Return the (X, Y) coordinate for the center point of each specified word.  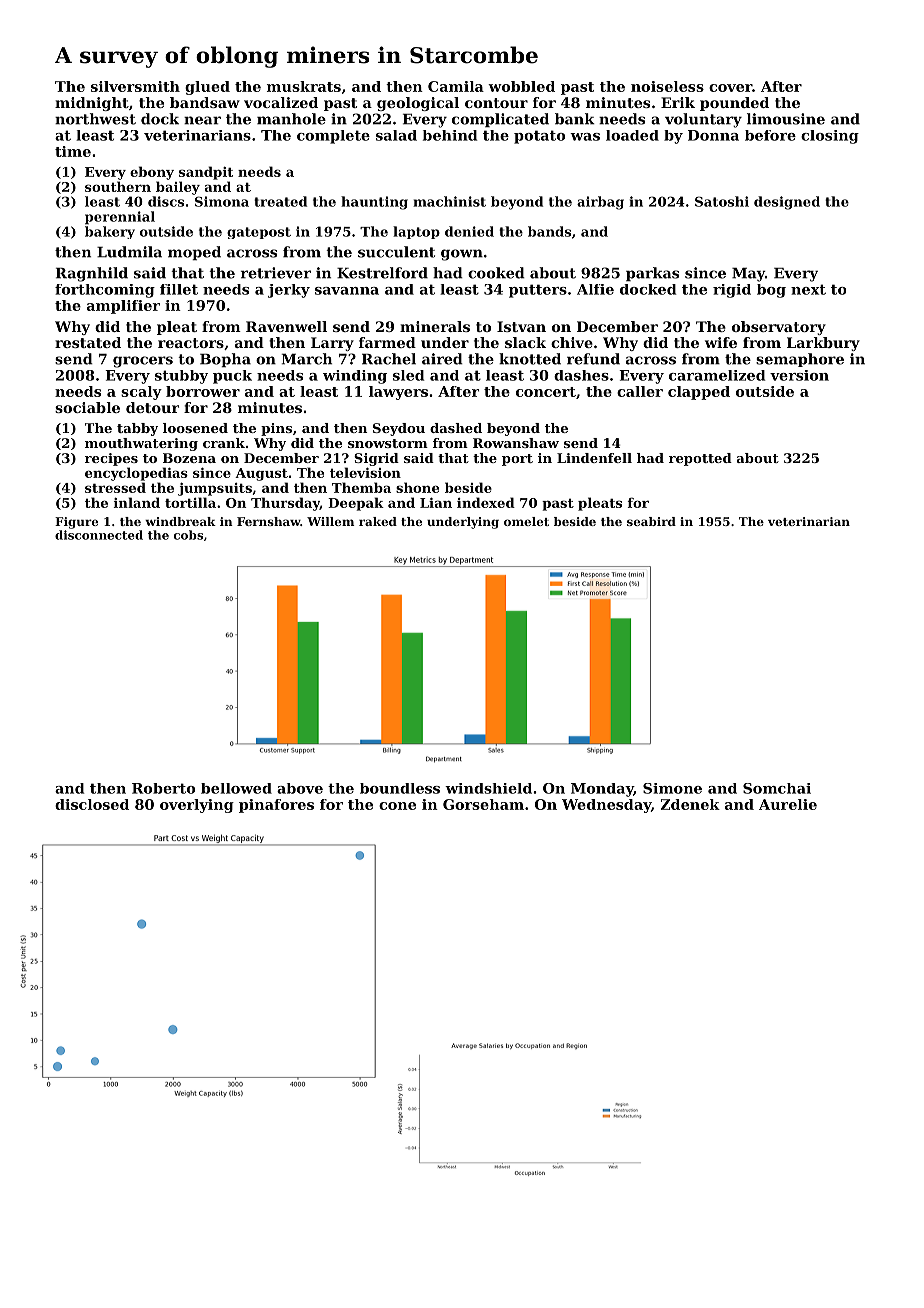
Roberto (163, 788)
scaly (141, 393)
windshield (488, 788)
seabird (651, 521)
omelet (526, 521)
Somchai (777, 788)
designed (787, 203)
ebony (152, 173)
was (585, 137)
